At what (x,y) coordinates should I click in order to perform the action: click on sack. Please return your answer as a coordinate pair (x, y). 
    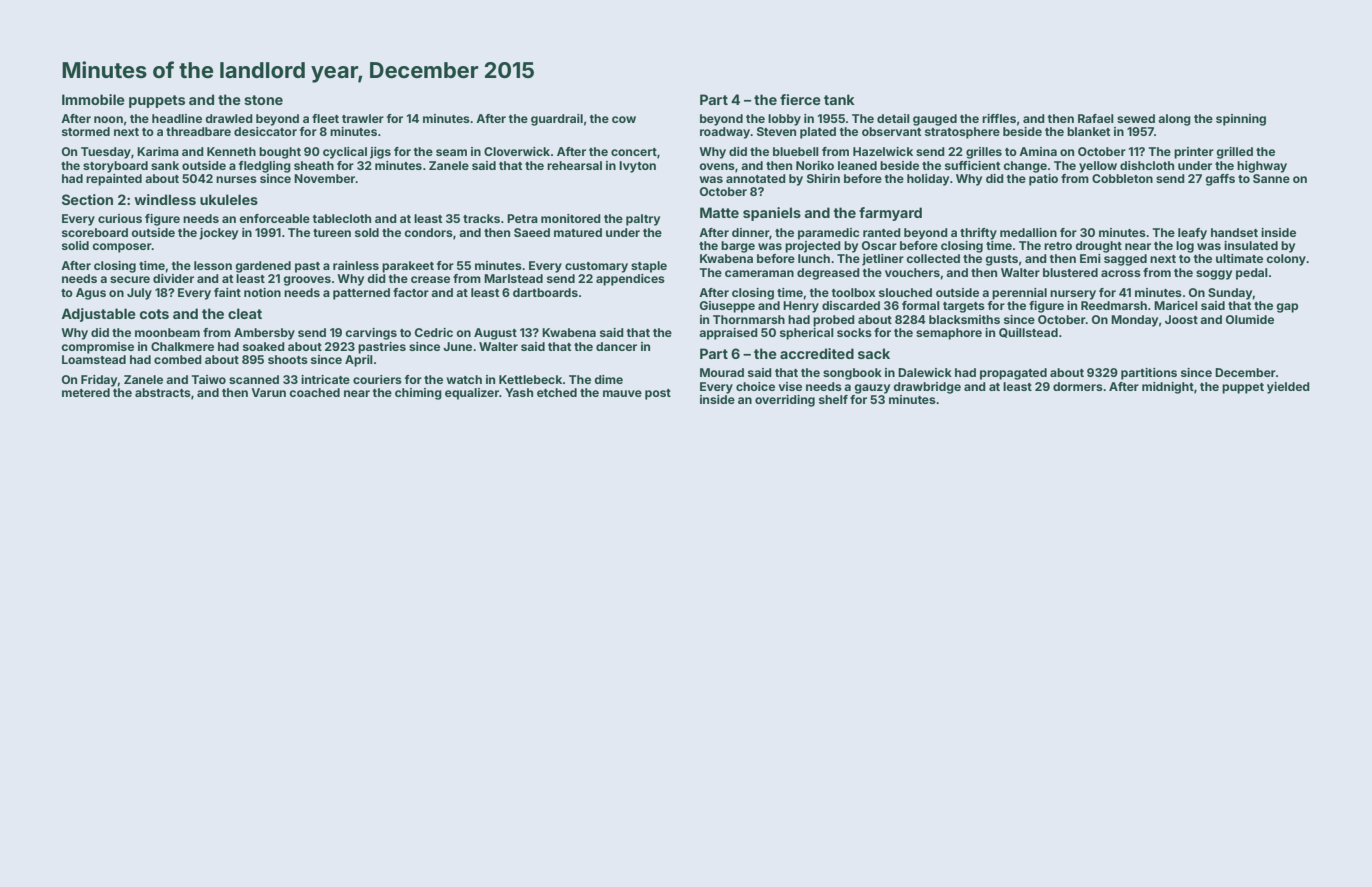
    Looking at the image, I should click on (874, 353).
